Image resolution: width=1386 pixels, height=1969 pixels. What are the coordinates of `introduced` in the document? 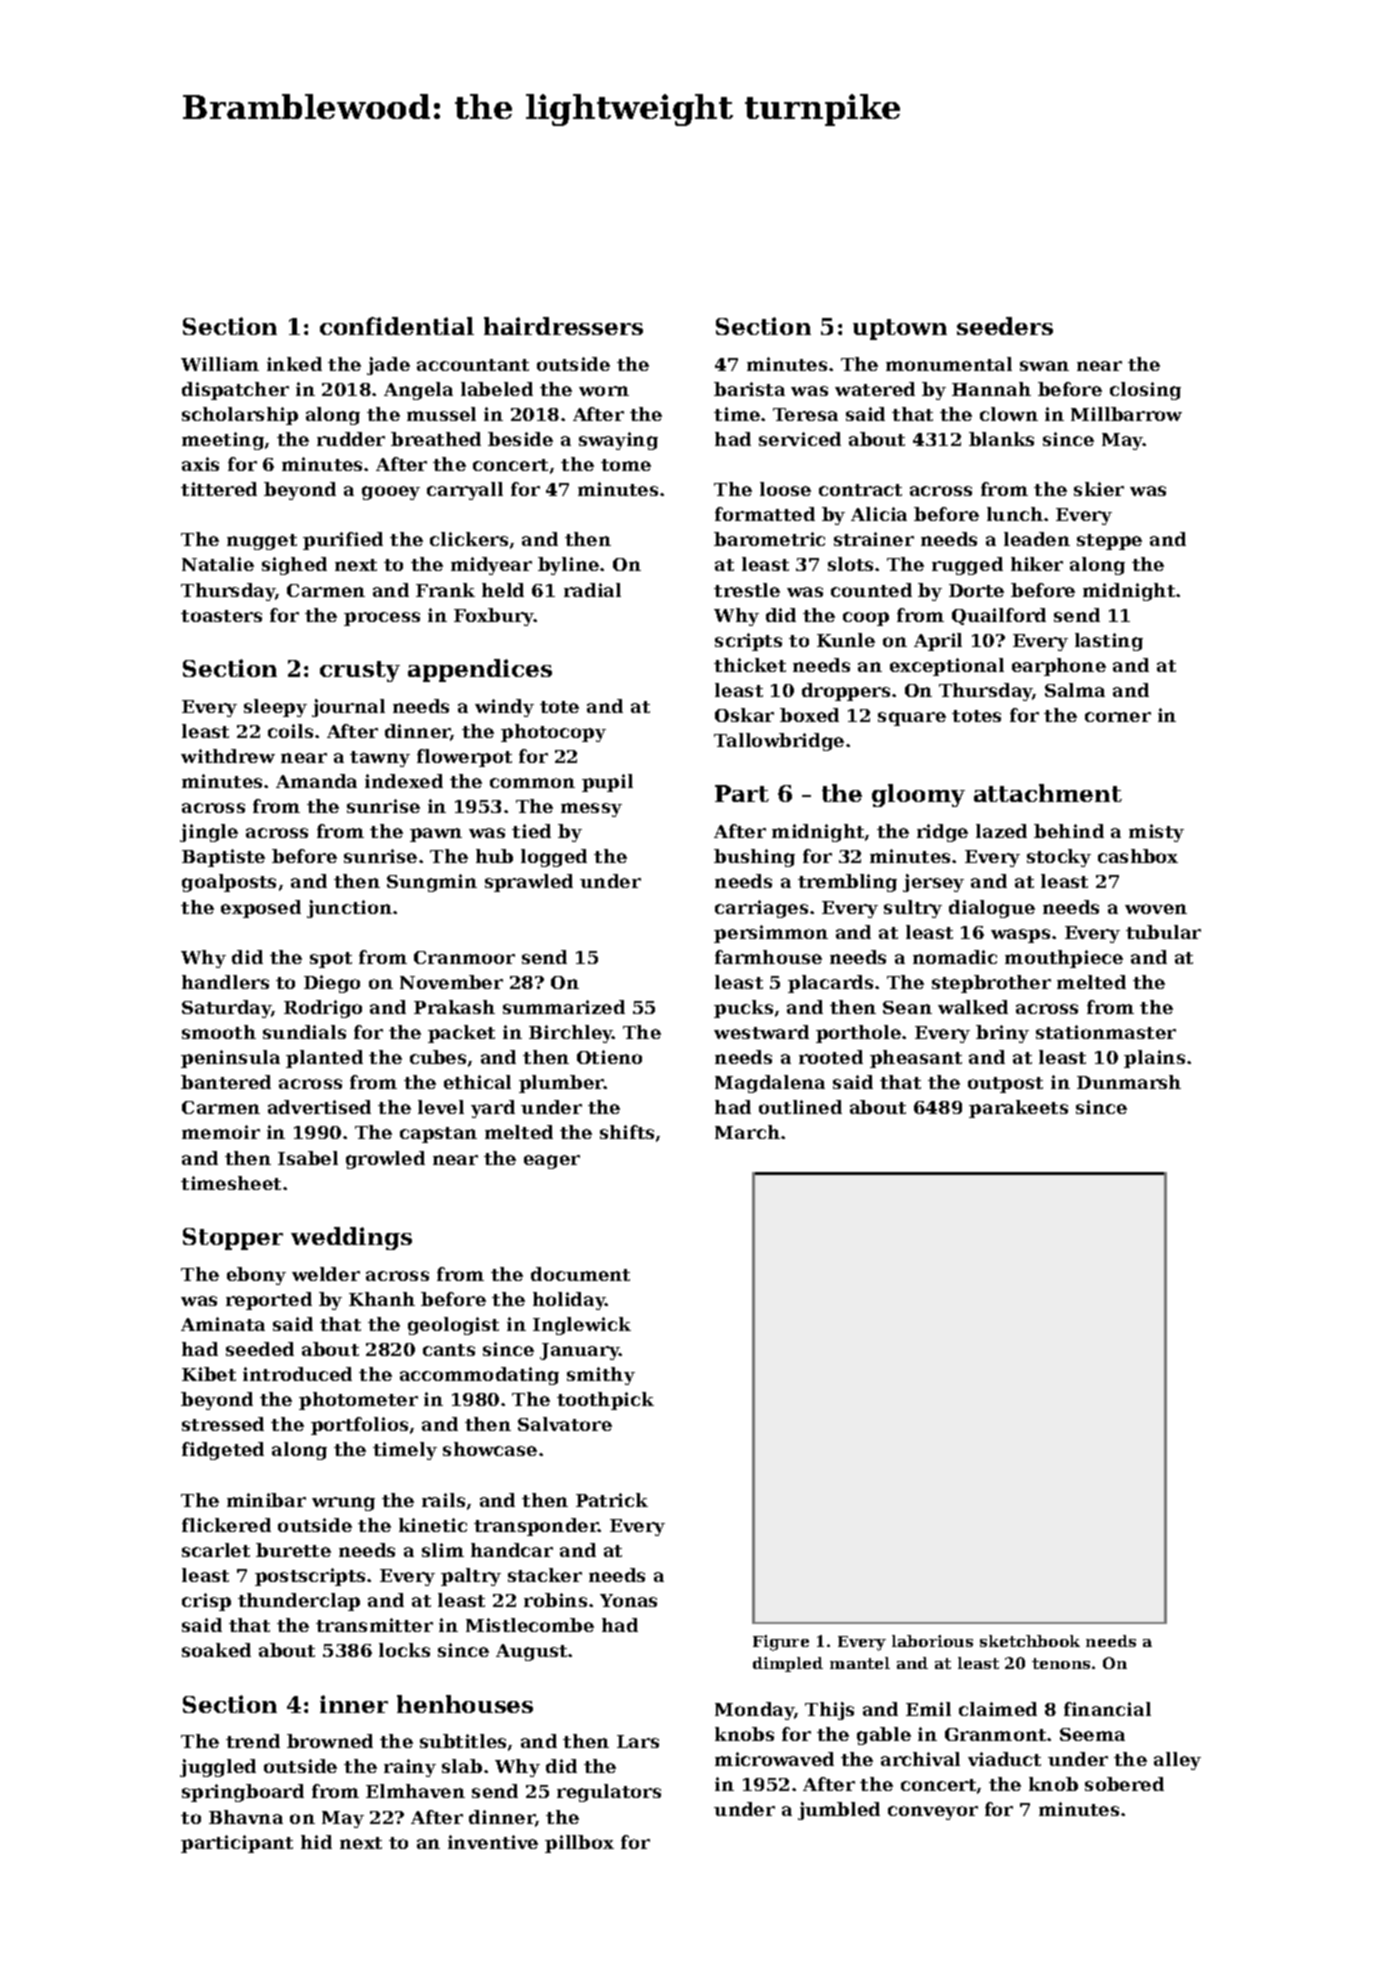 It's located at (297, 1374).
